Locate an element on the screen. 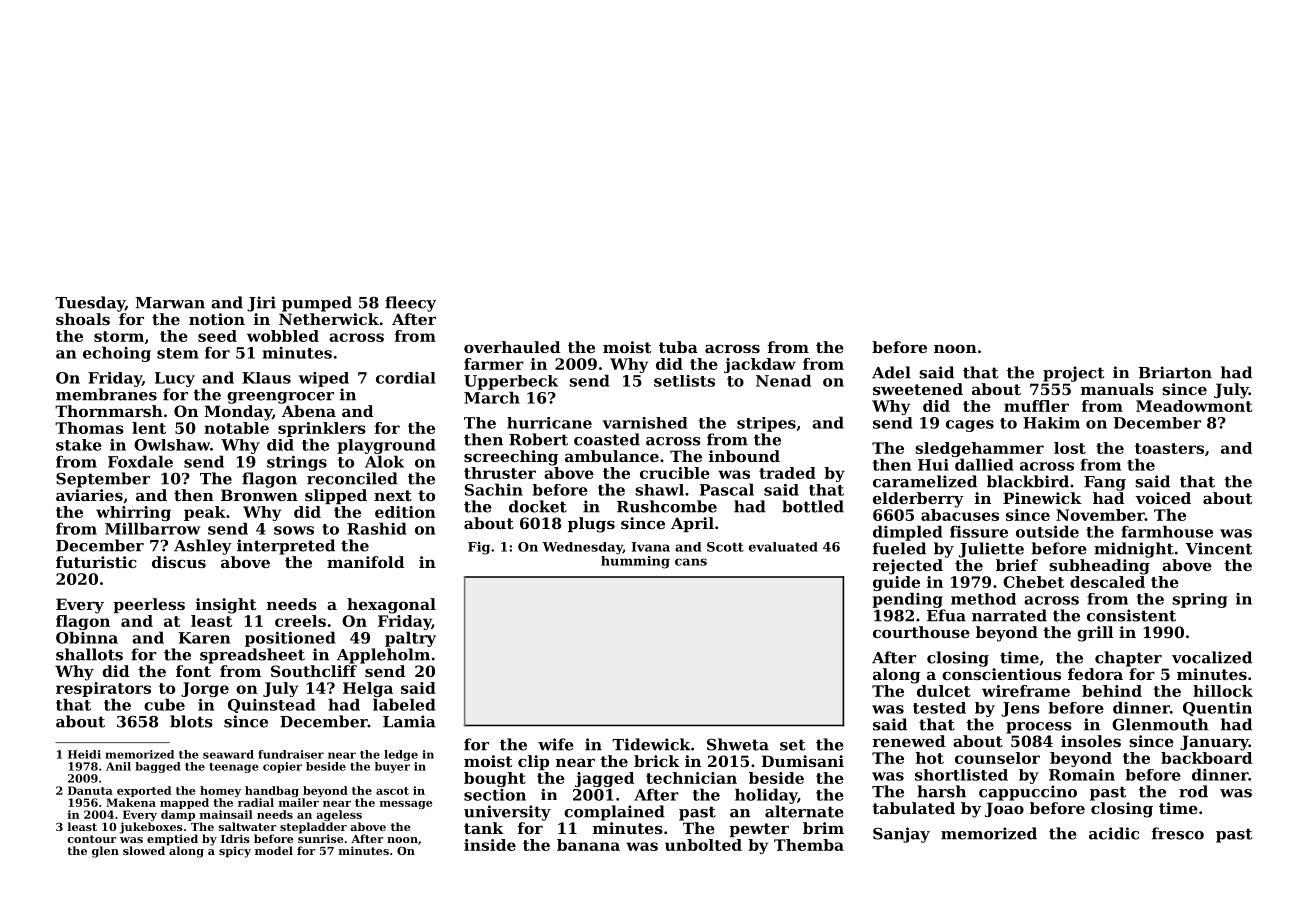 The width and height of the screenshot is (1308, 924). Karen is located at coordinates (204, 638).
